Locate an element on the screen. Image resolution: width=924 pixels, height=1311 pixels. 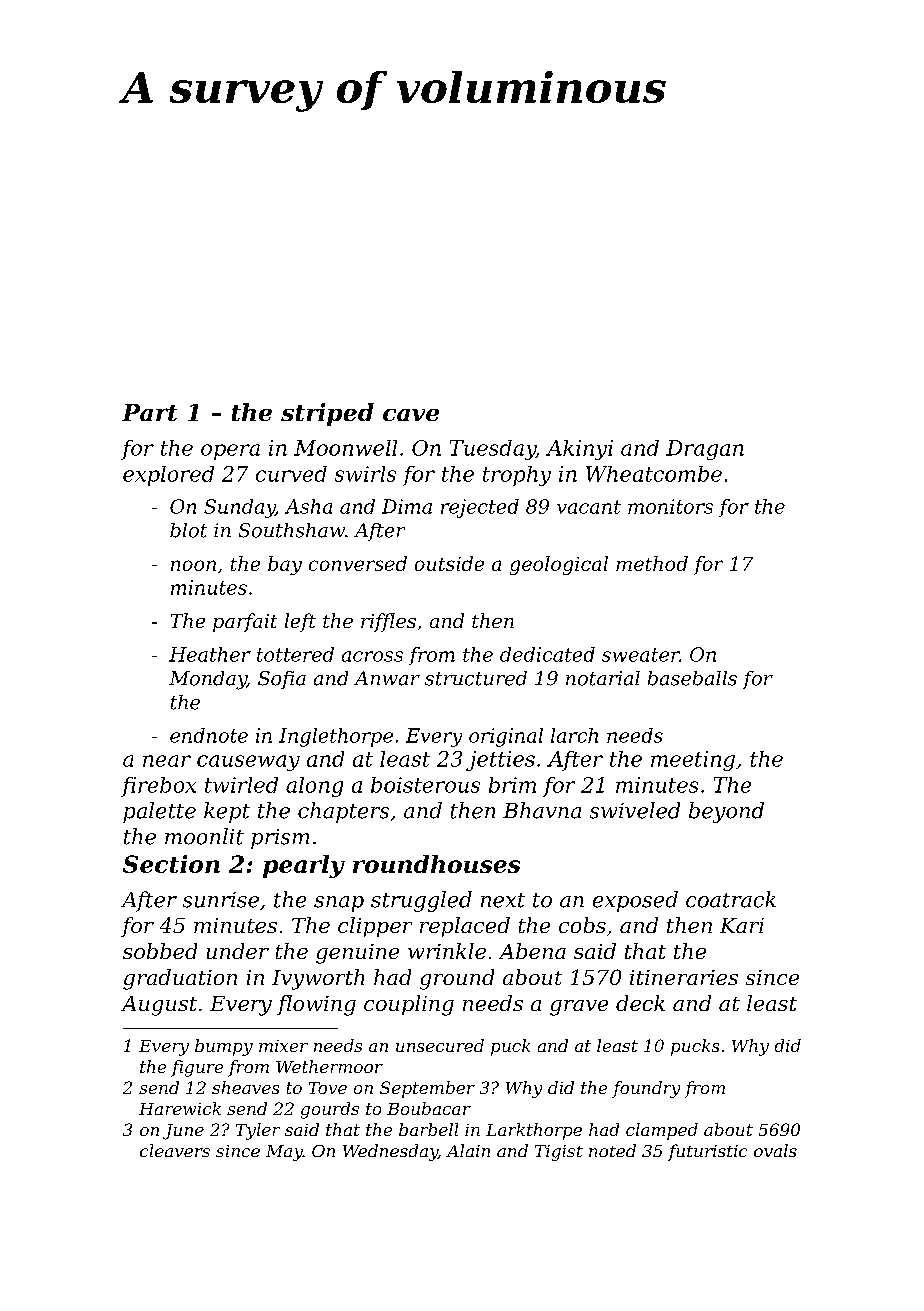
Dragan is located at coordinates (705, 450).
